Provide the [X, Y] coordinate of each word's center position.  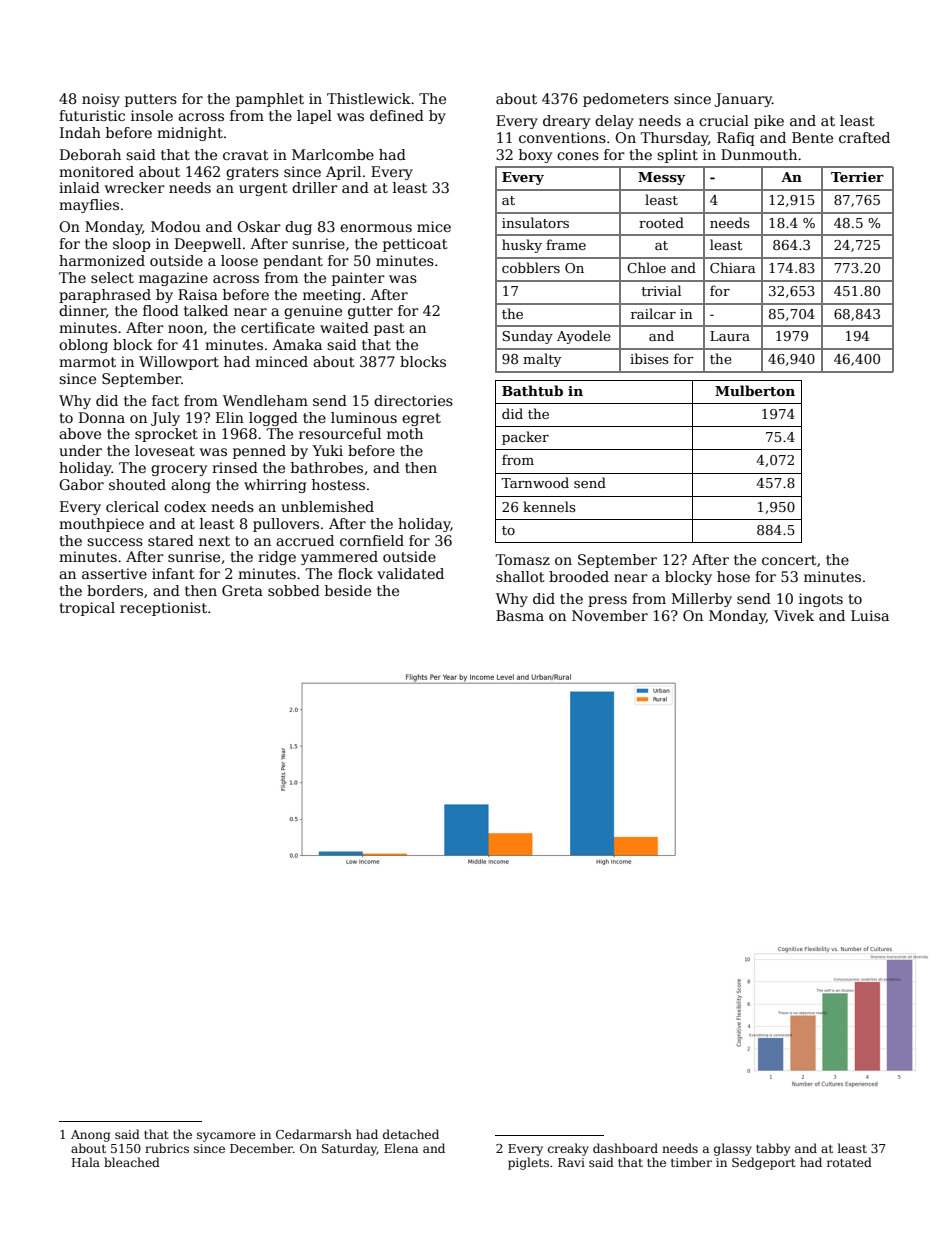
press [607, 601]
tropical [87, 609]
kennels [549, 506]
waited [344, 327]
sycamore [226, 1137]
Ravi [571, 1162]
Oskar [259, 226]
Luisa [870, 615]
